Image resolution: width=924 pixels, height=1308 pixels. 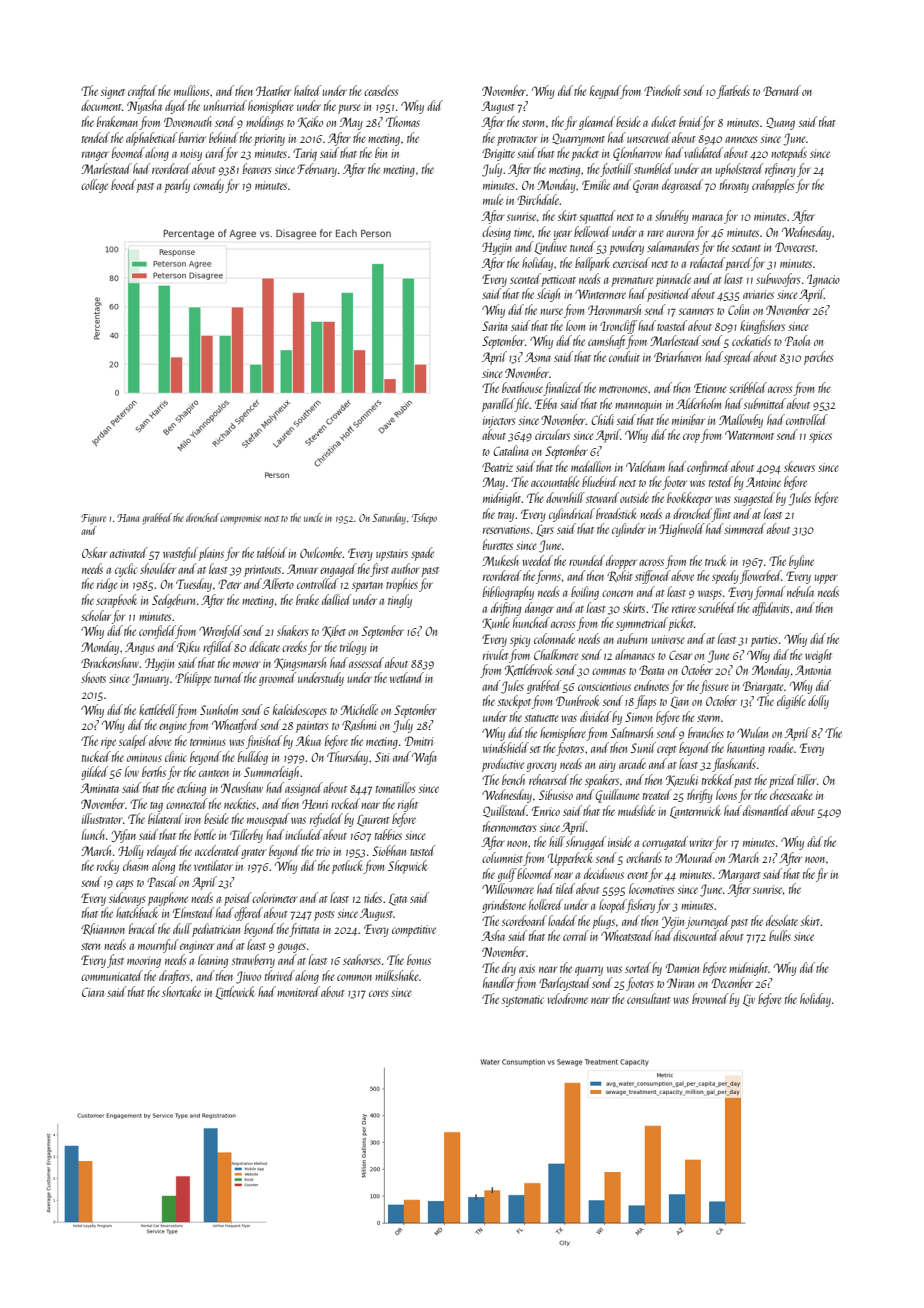 What do you see at coordinates (493, 199) in the image?
I see `mule` at bounding box center [493, 199].
